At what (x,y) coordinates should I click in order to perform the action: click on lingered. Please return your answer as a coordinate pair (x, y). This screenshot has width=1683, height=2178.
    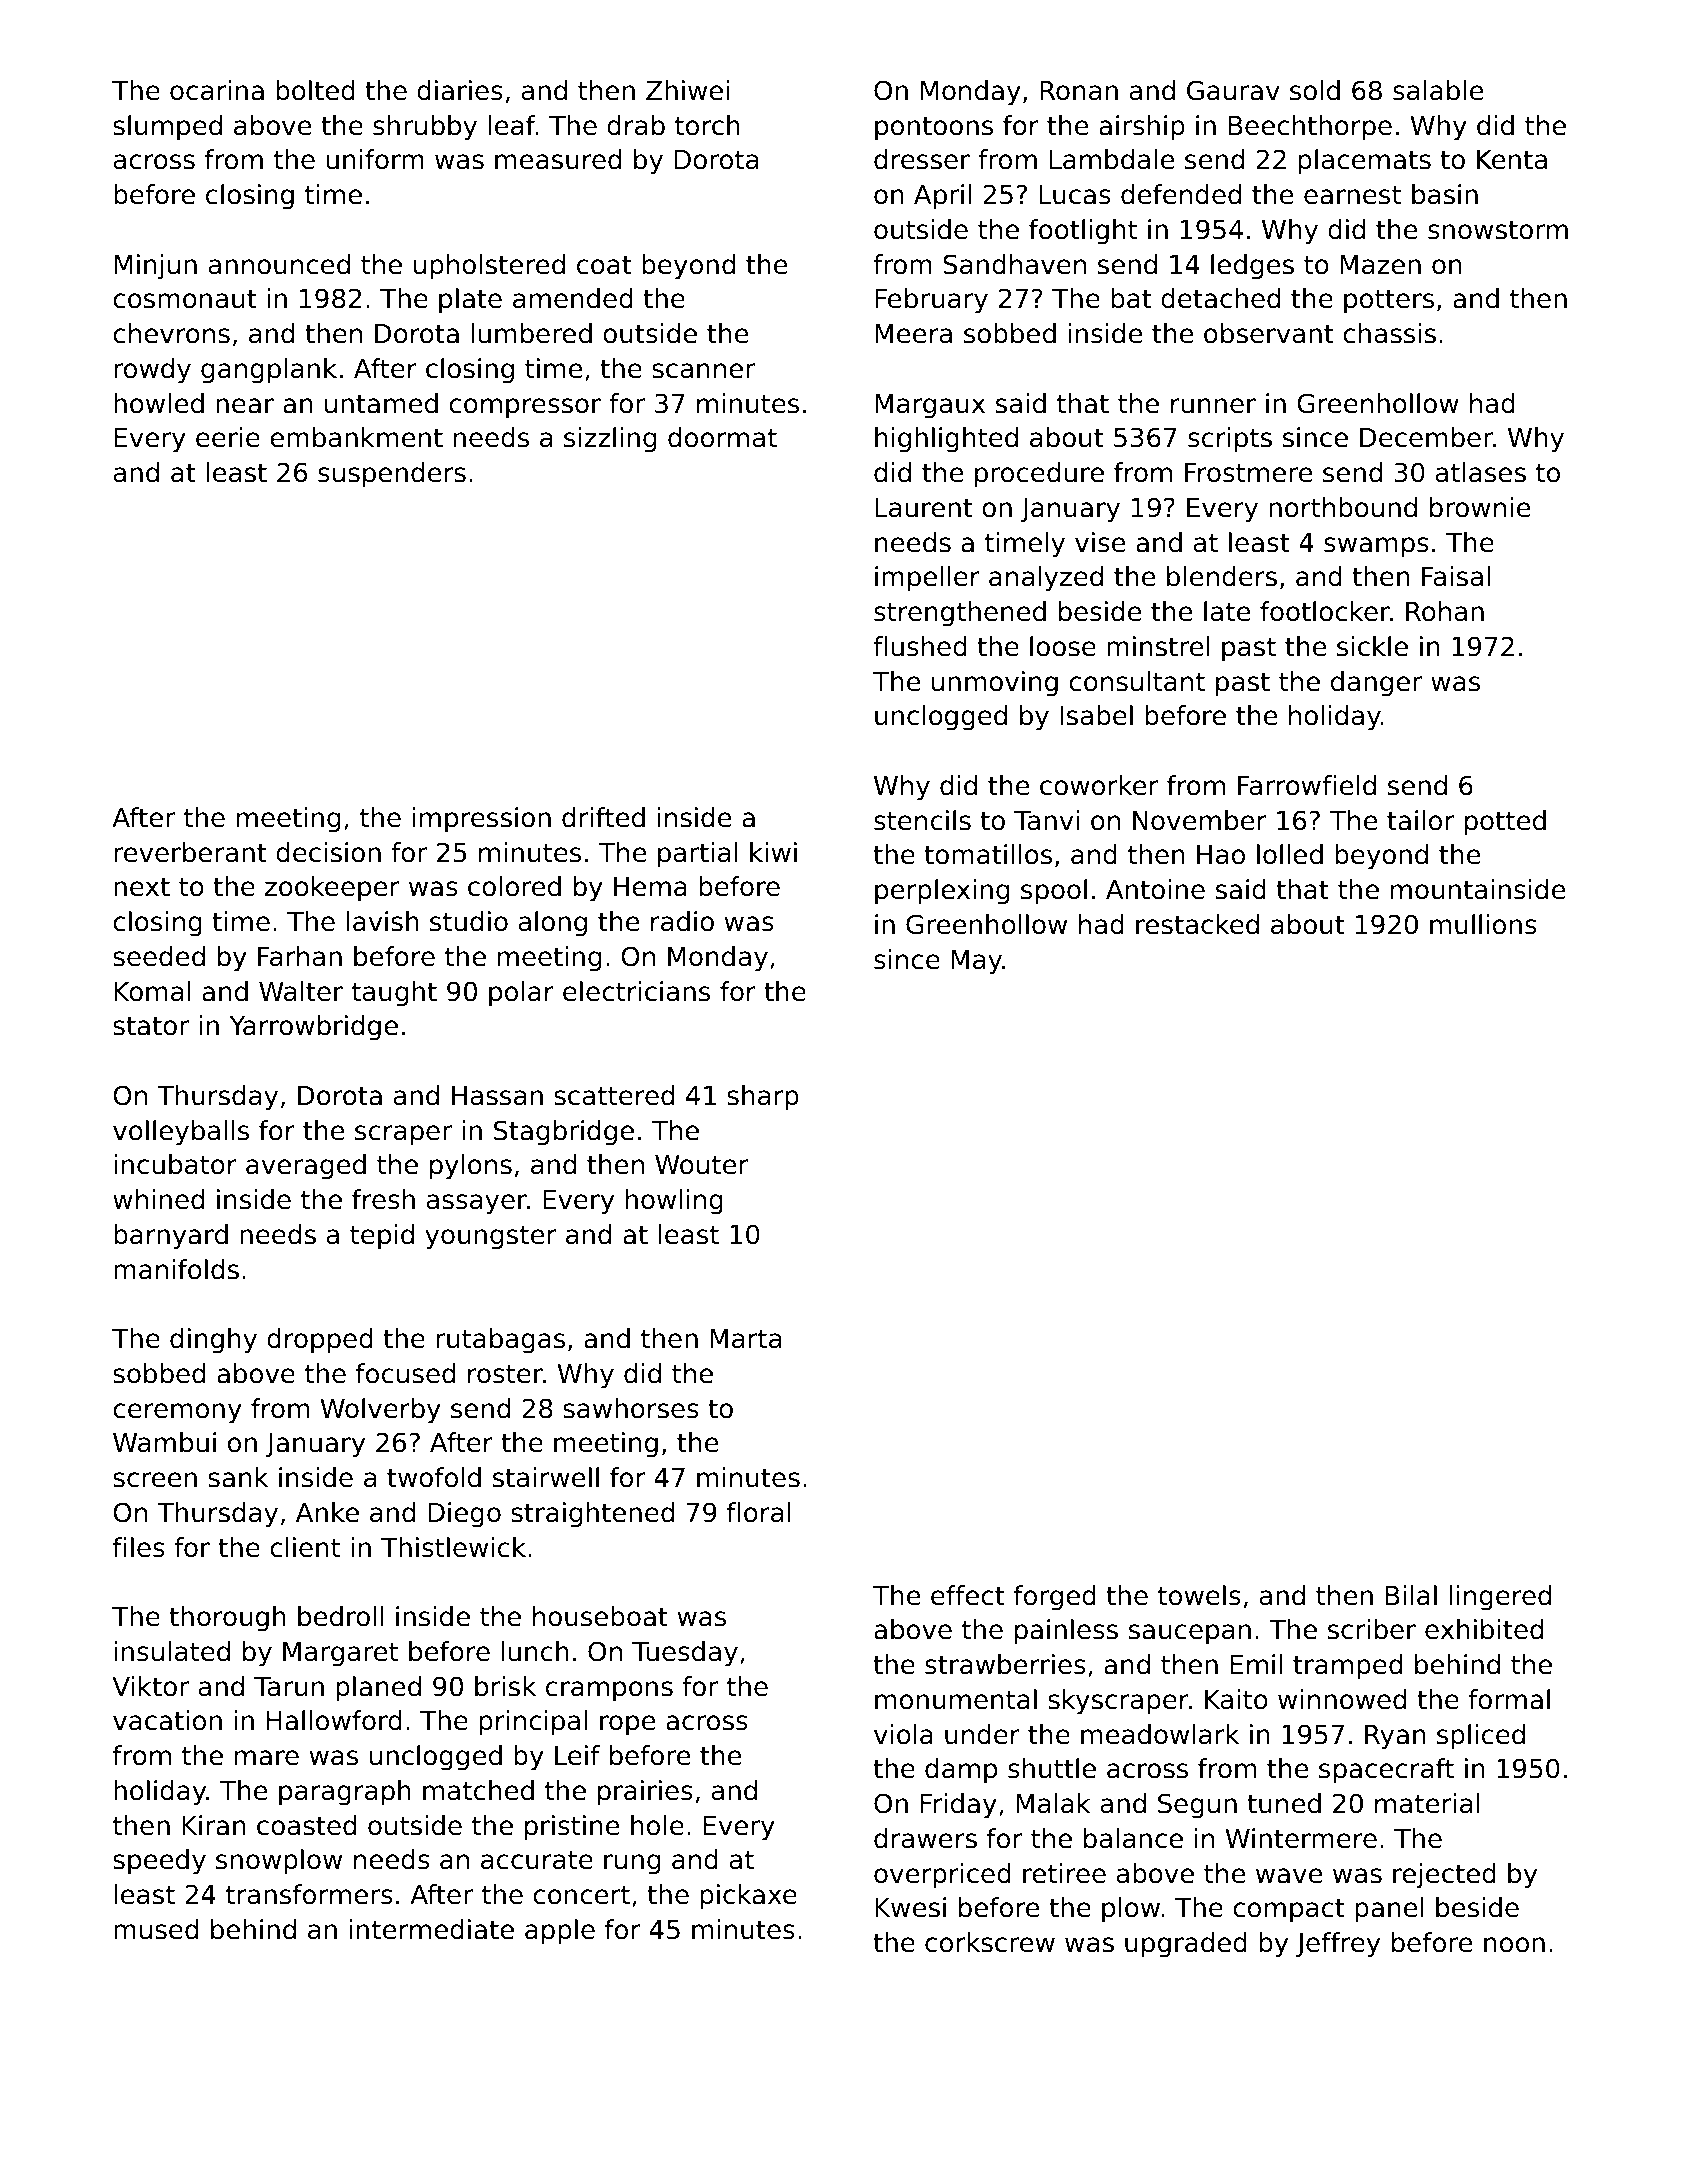
    Looking at the image, I should click on (1500, 1598).
